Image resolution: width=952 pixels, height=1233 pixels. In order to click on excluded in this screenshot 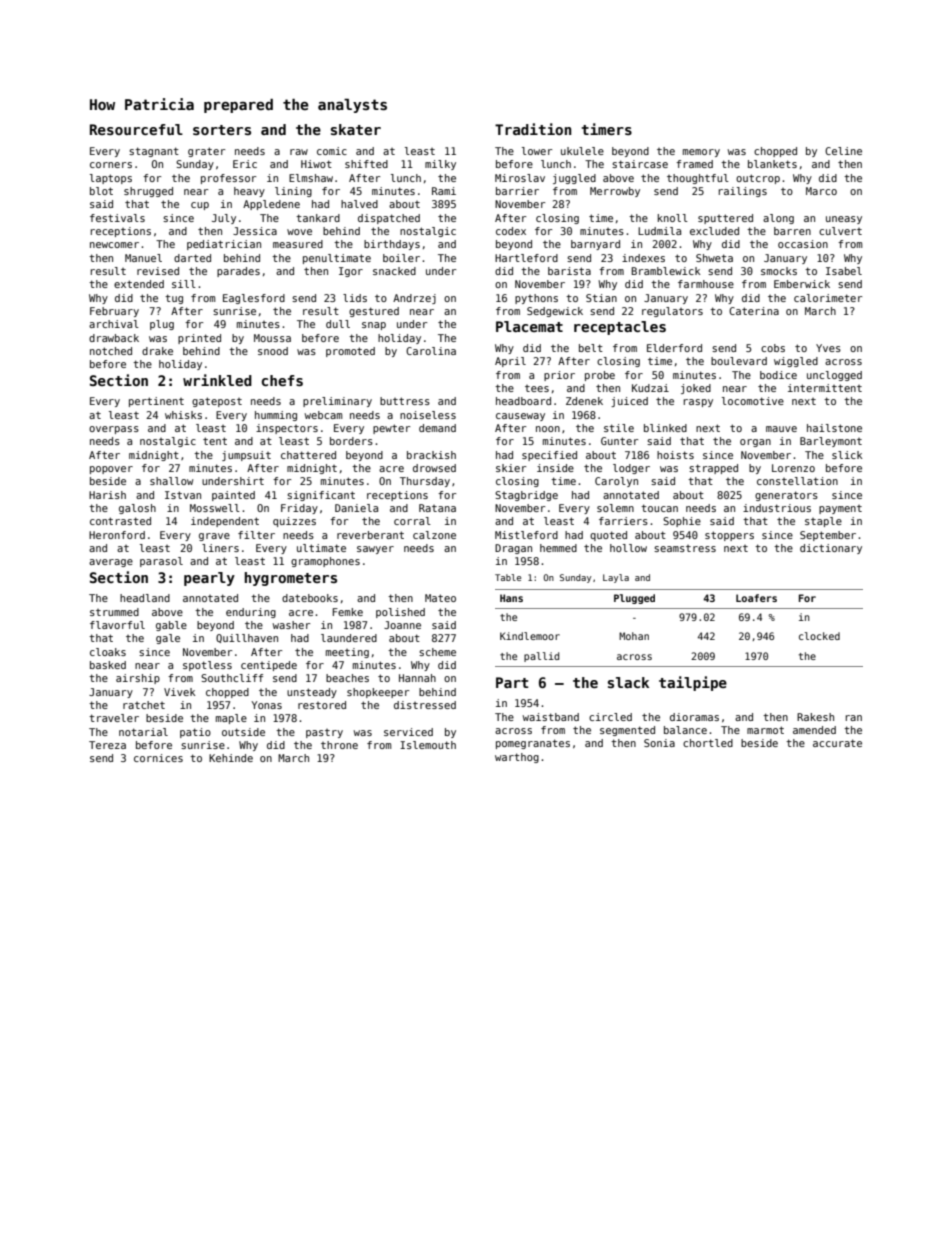, I will do `click(714, 231)`.
